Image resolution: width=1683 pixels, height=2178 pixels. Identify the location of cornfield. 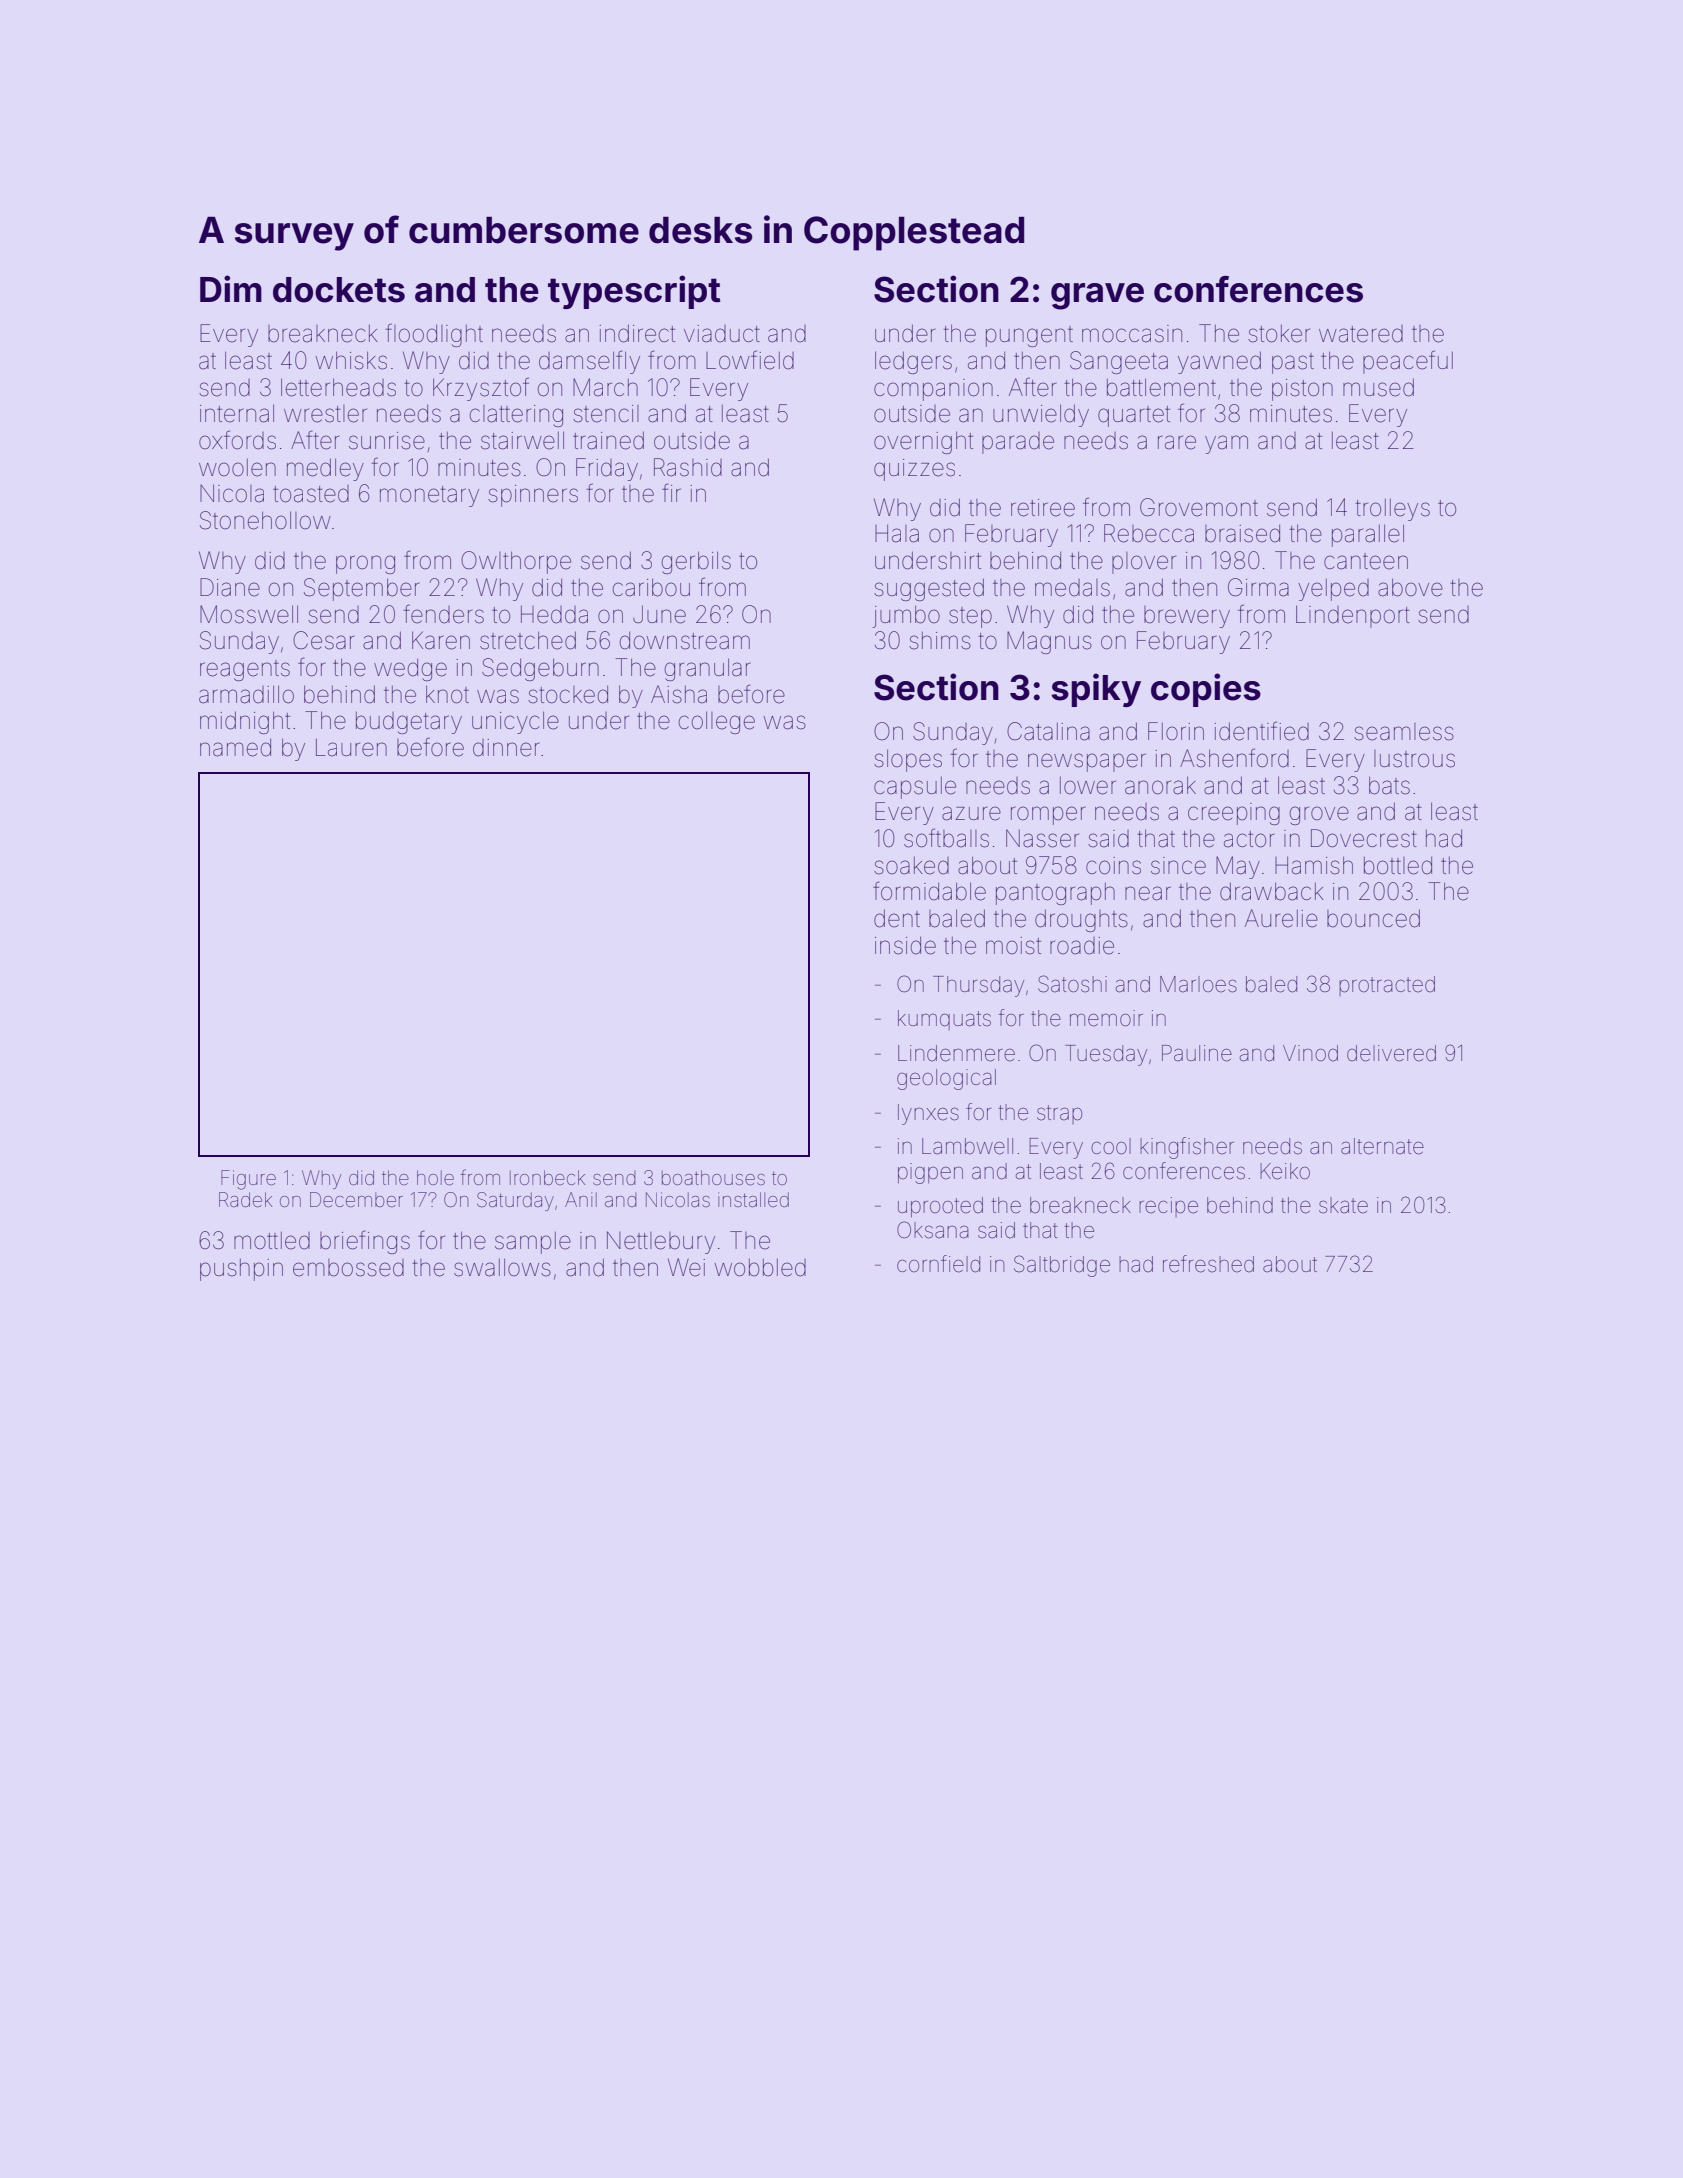
(938, 1264).
